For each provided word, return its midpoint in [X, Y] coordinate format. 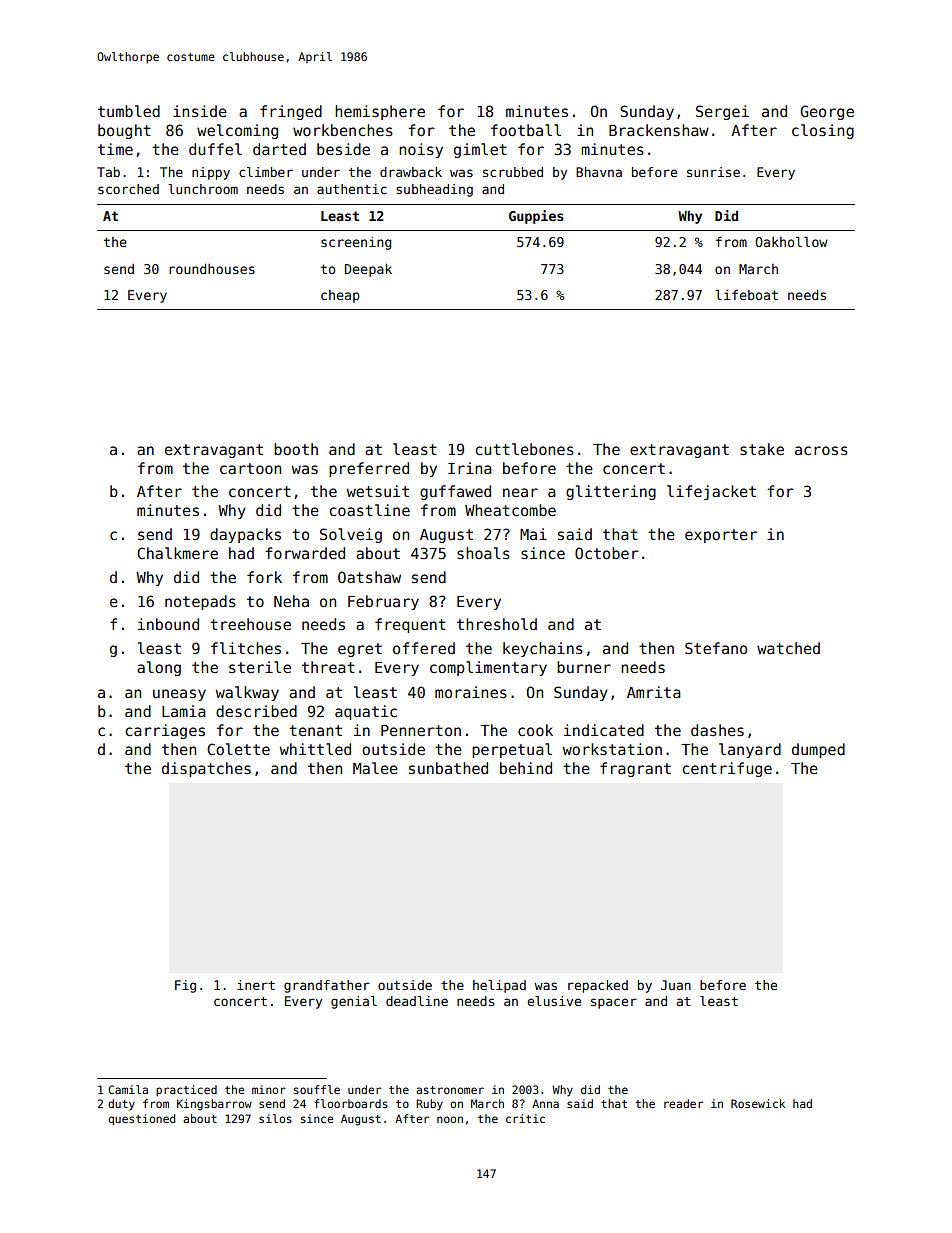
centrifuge [727, 769]
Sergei [722, 112]
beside [343, 149]
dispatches [206, 769]
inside [200, 111]
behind [526, 768]
